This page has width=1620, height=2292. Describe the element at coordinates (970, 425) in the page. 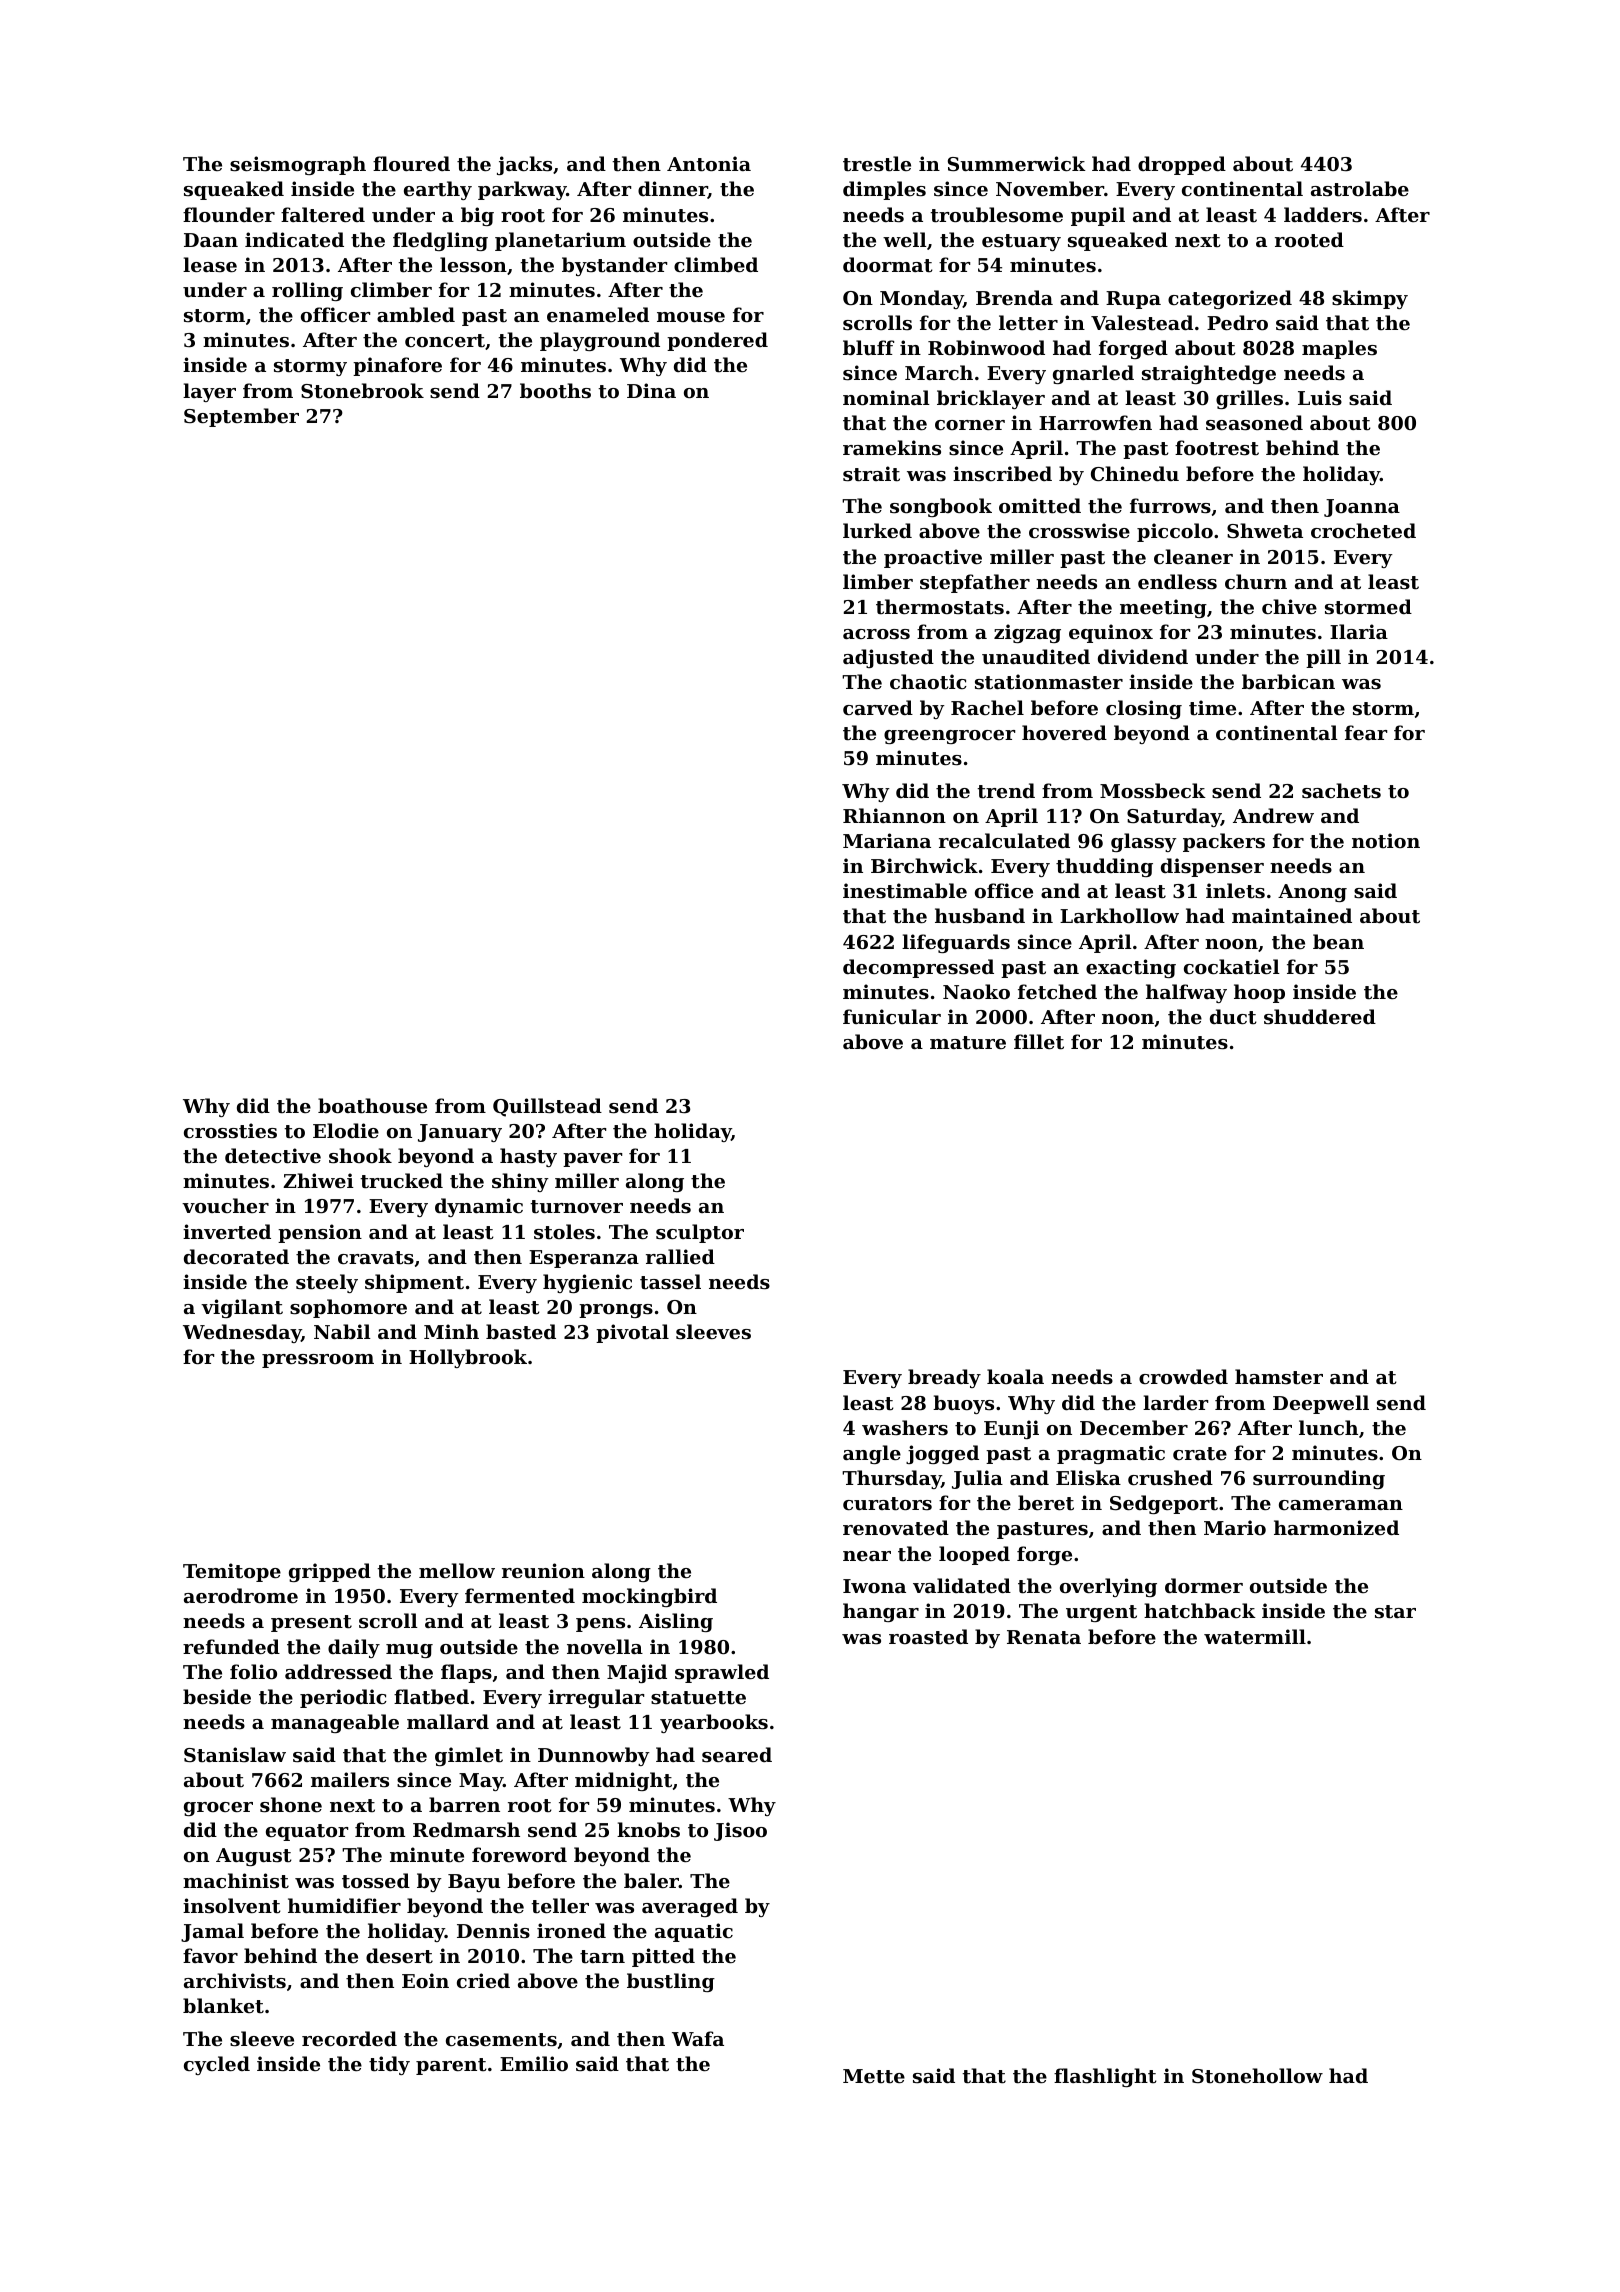

I see `corner` at that location.
